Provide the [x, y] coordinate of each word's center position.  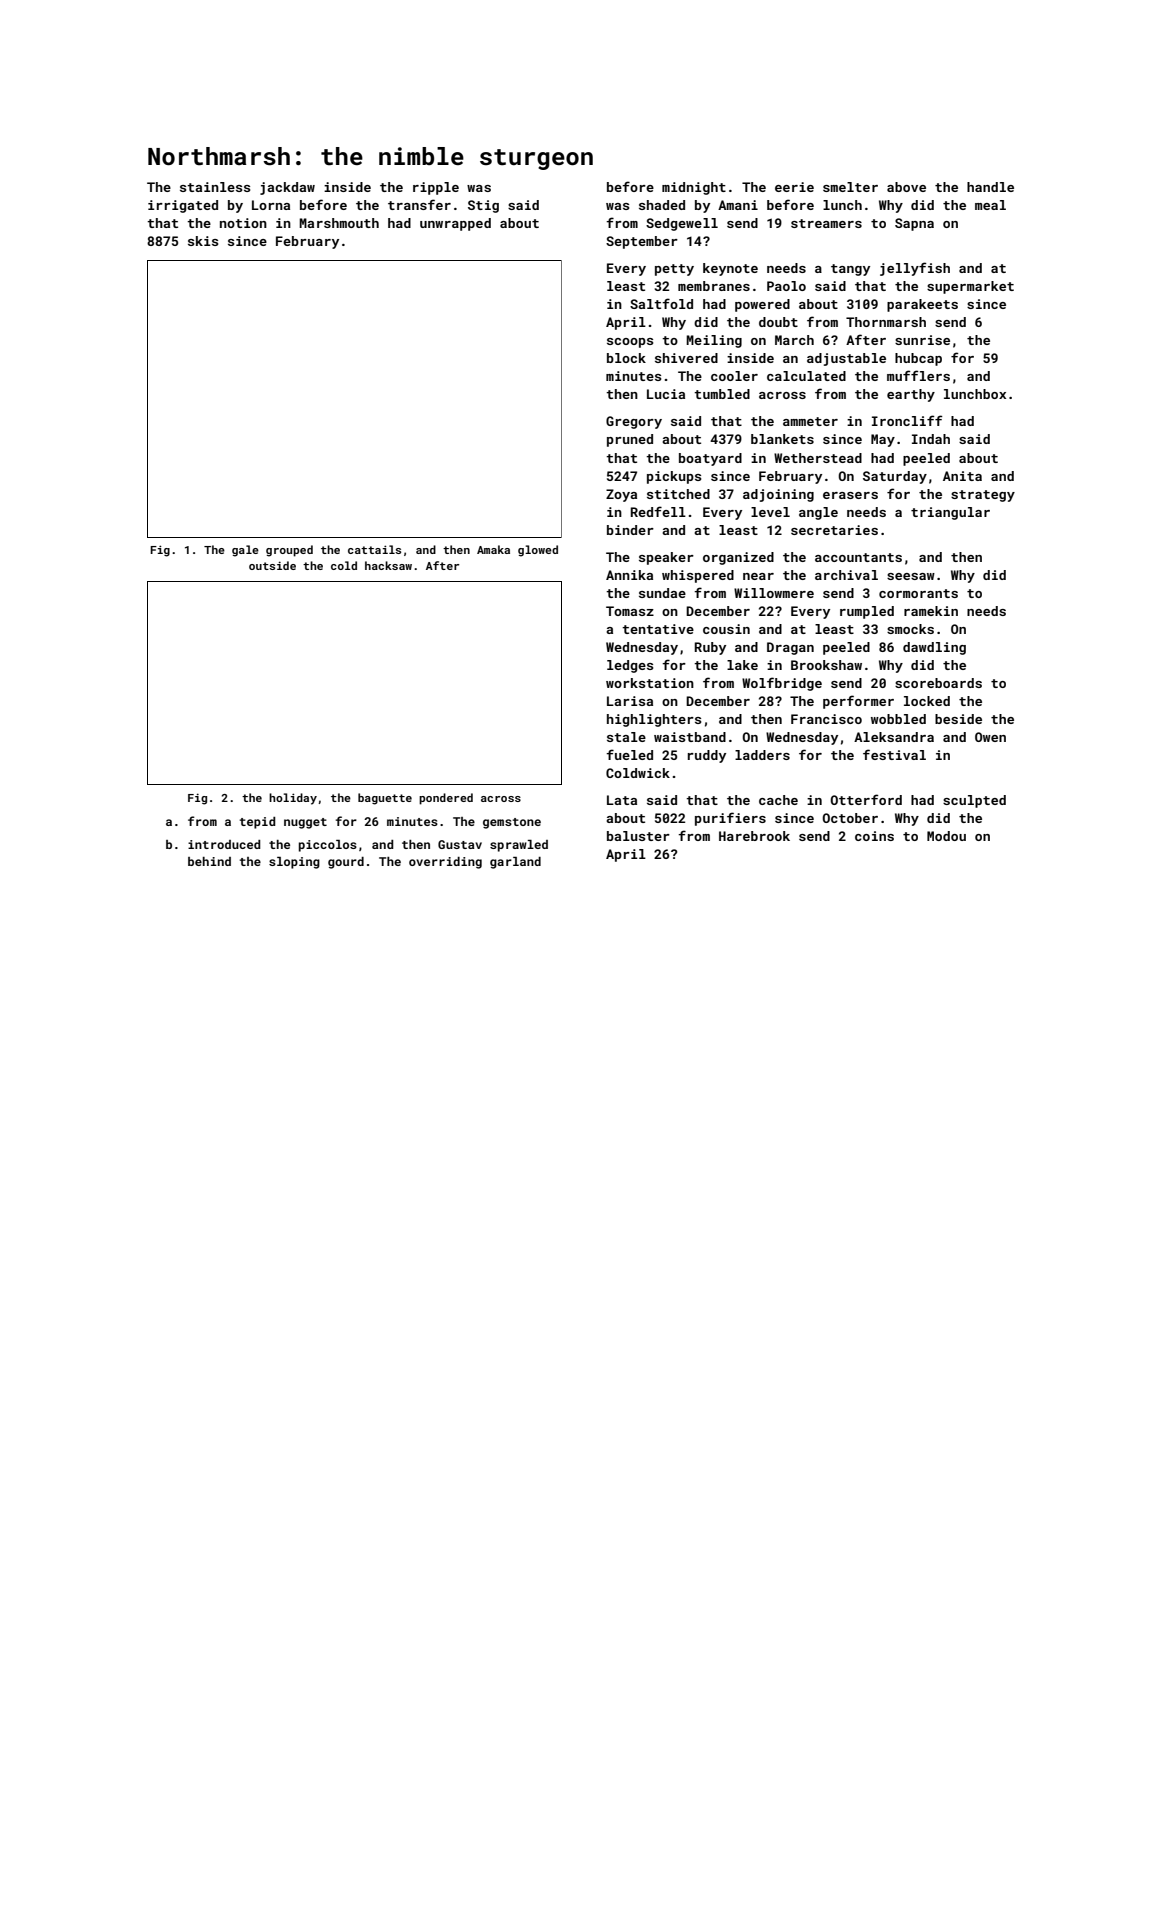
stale [626, 737]
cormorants [918, 593]
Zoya [621, 495]
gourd [346, 863]
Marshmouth [339, 223]
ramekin [931, 611]
